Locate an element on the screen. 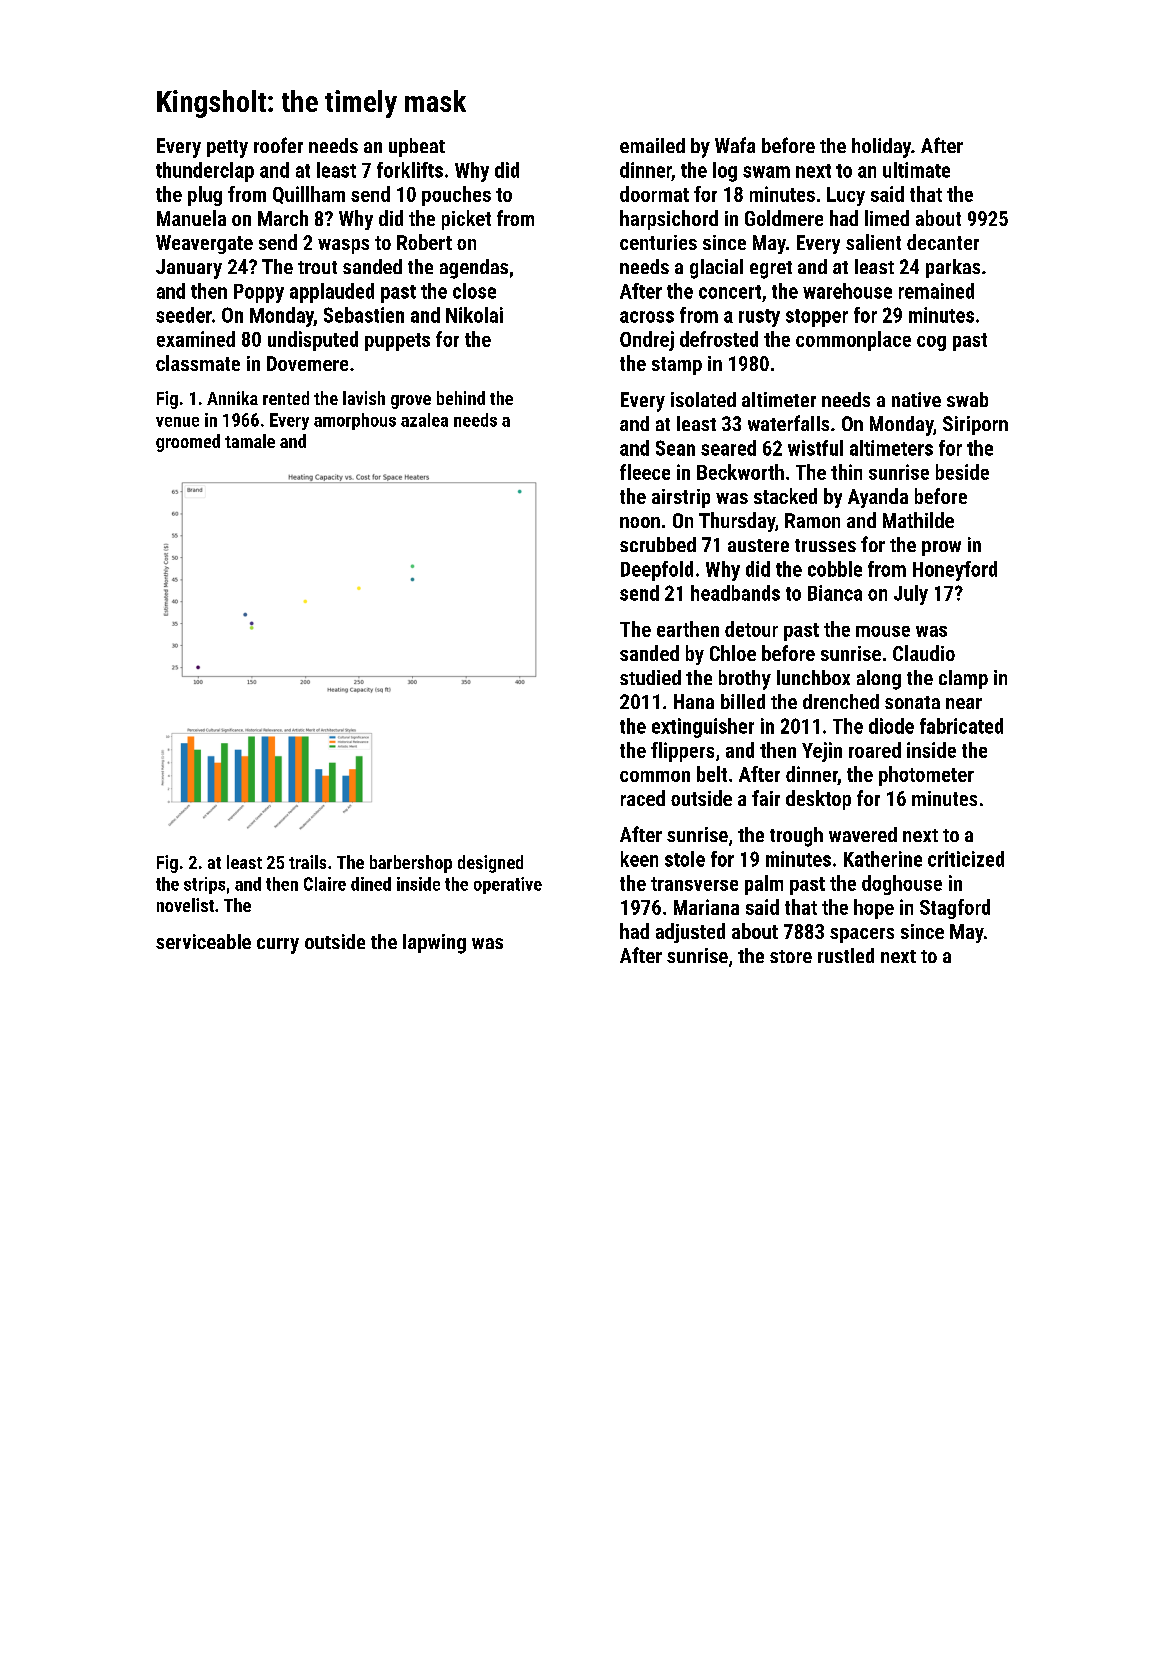 The image size is (1165, 1654). salient is located at coordinates (873, 242).
